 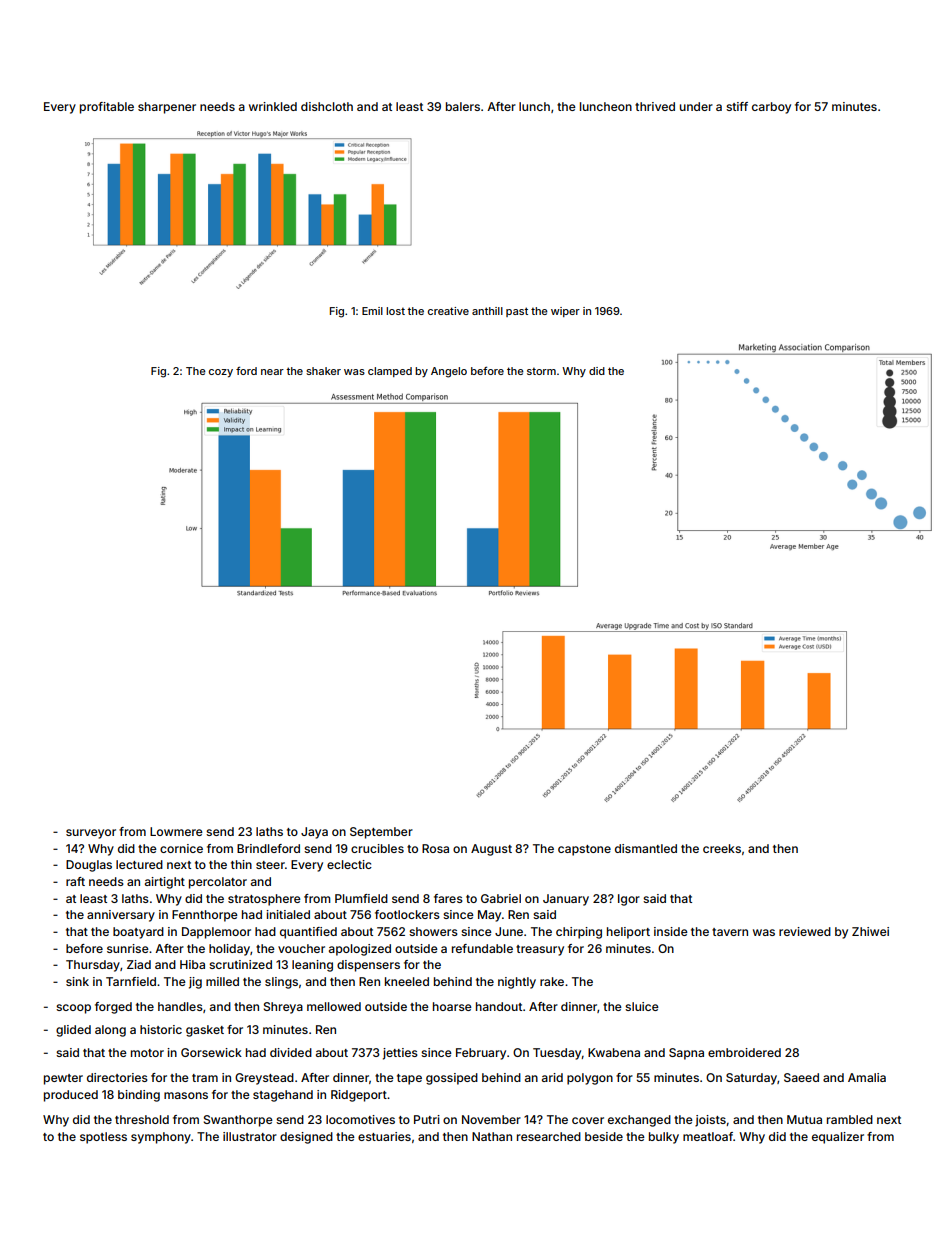 I want to click on under, so click(x=696, y=106).
